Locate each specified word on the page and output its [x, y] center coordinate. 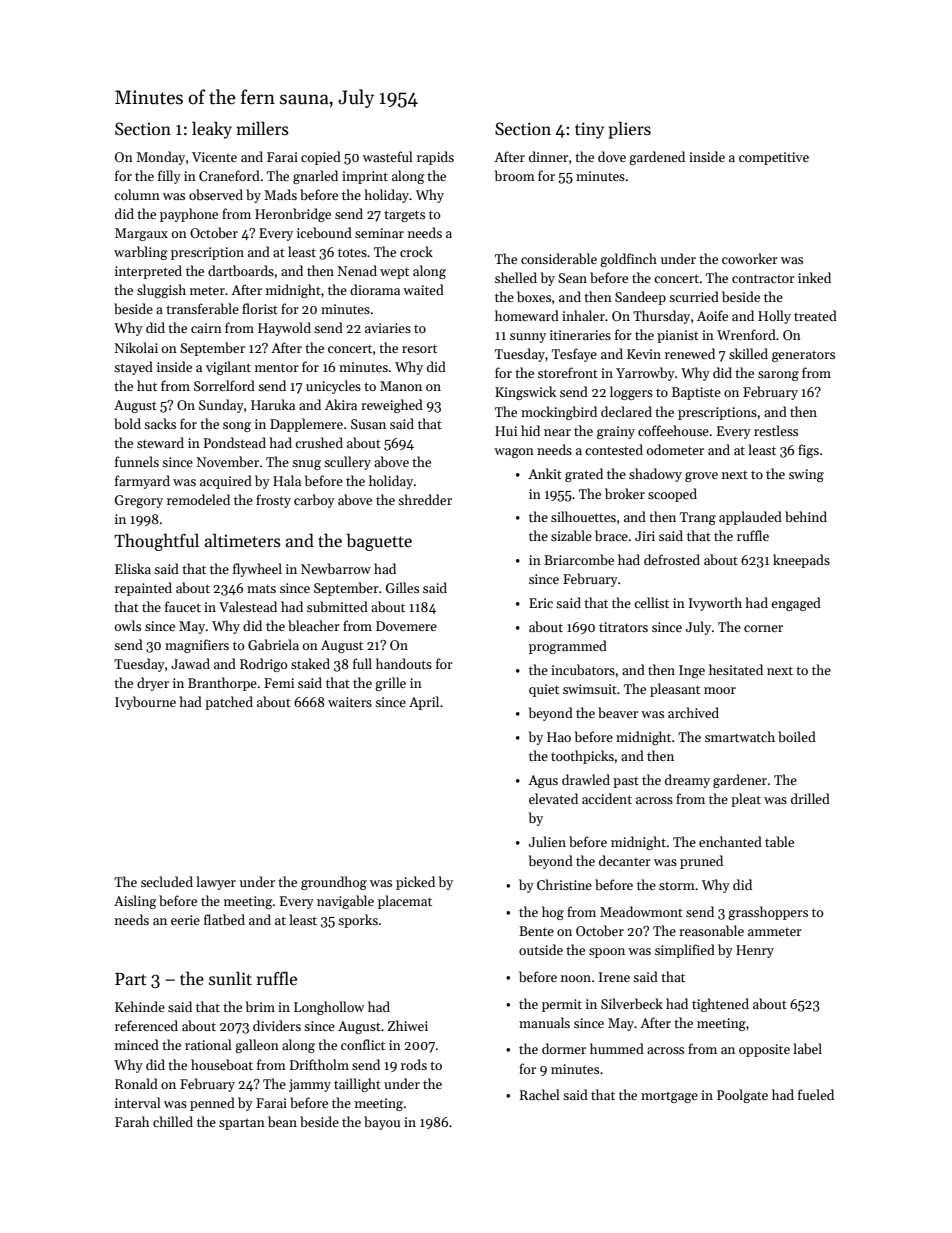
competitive [774, 158]
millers [262, 128]
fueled [816, 1094]
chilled [173, 1121]
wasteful [388, 156]
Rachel [540, 1094]
